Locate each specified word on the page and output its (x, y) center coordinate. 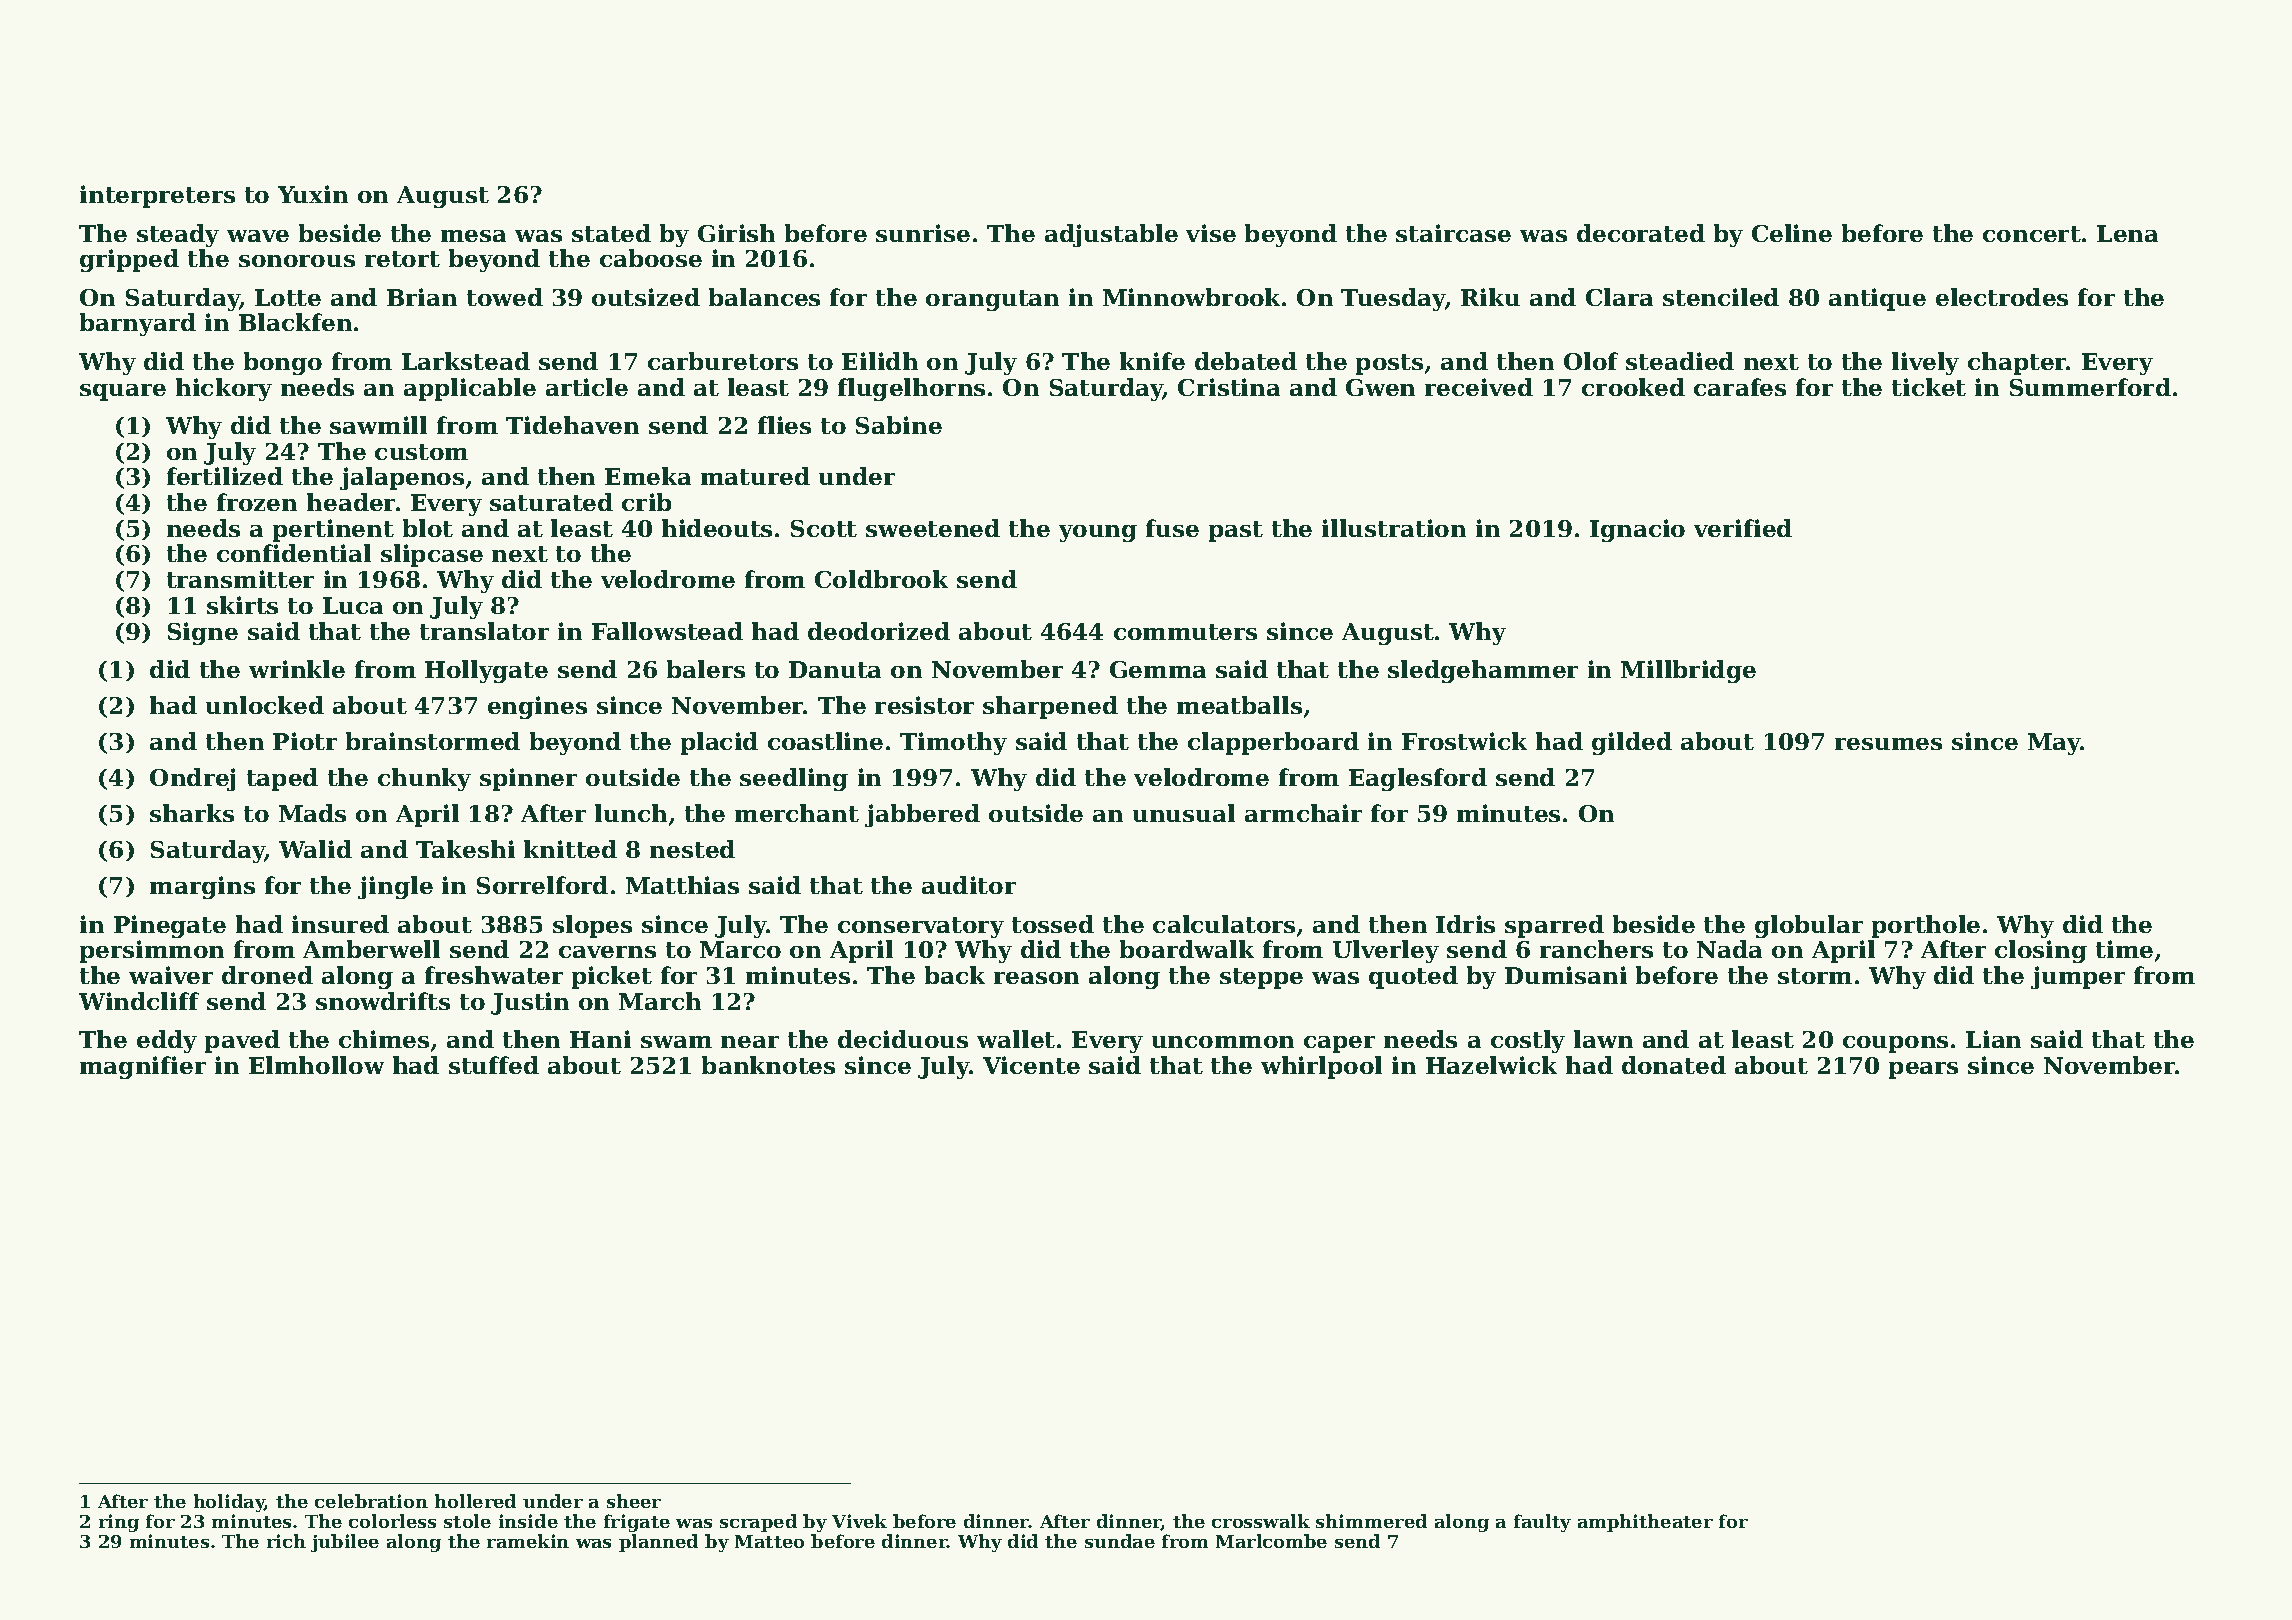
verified (1743, 528)
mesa (473, 236)
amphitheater (1645, 1523)
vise (1211, 233)
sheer (634, 1501)
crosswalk (1261, 1521)
